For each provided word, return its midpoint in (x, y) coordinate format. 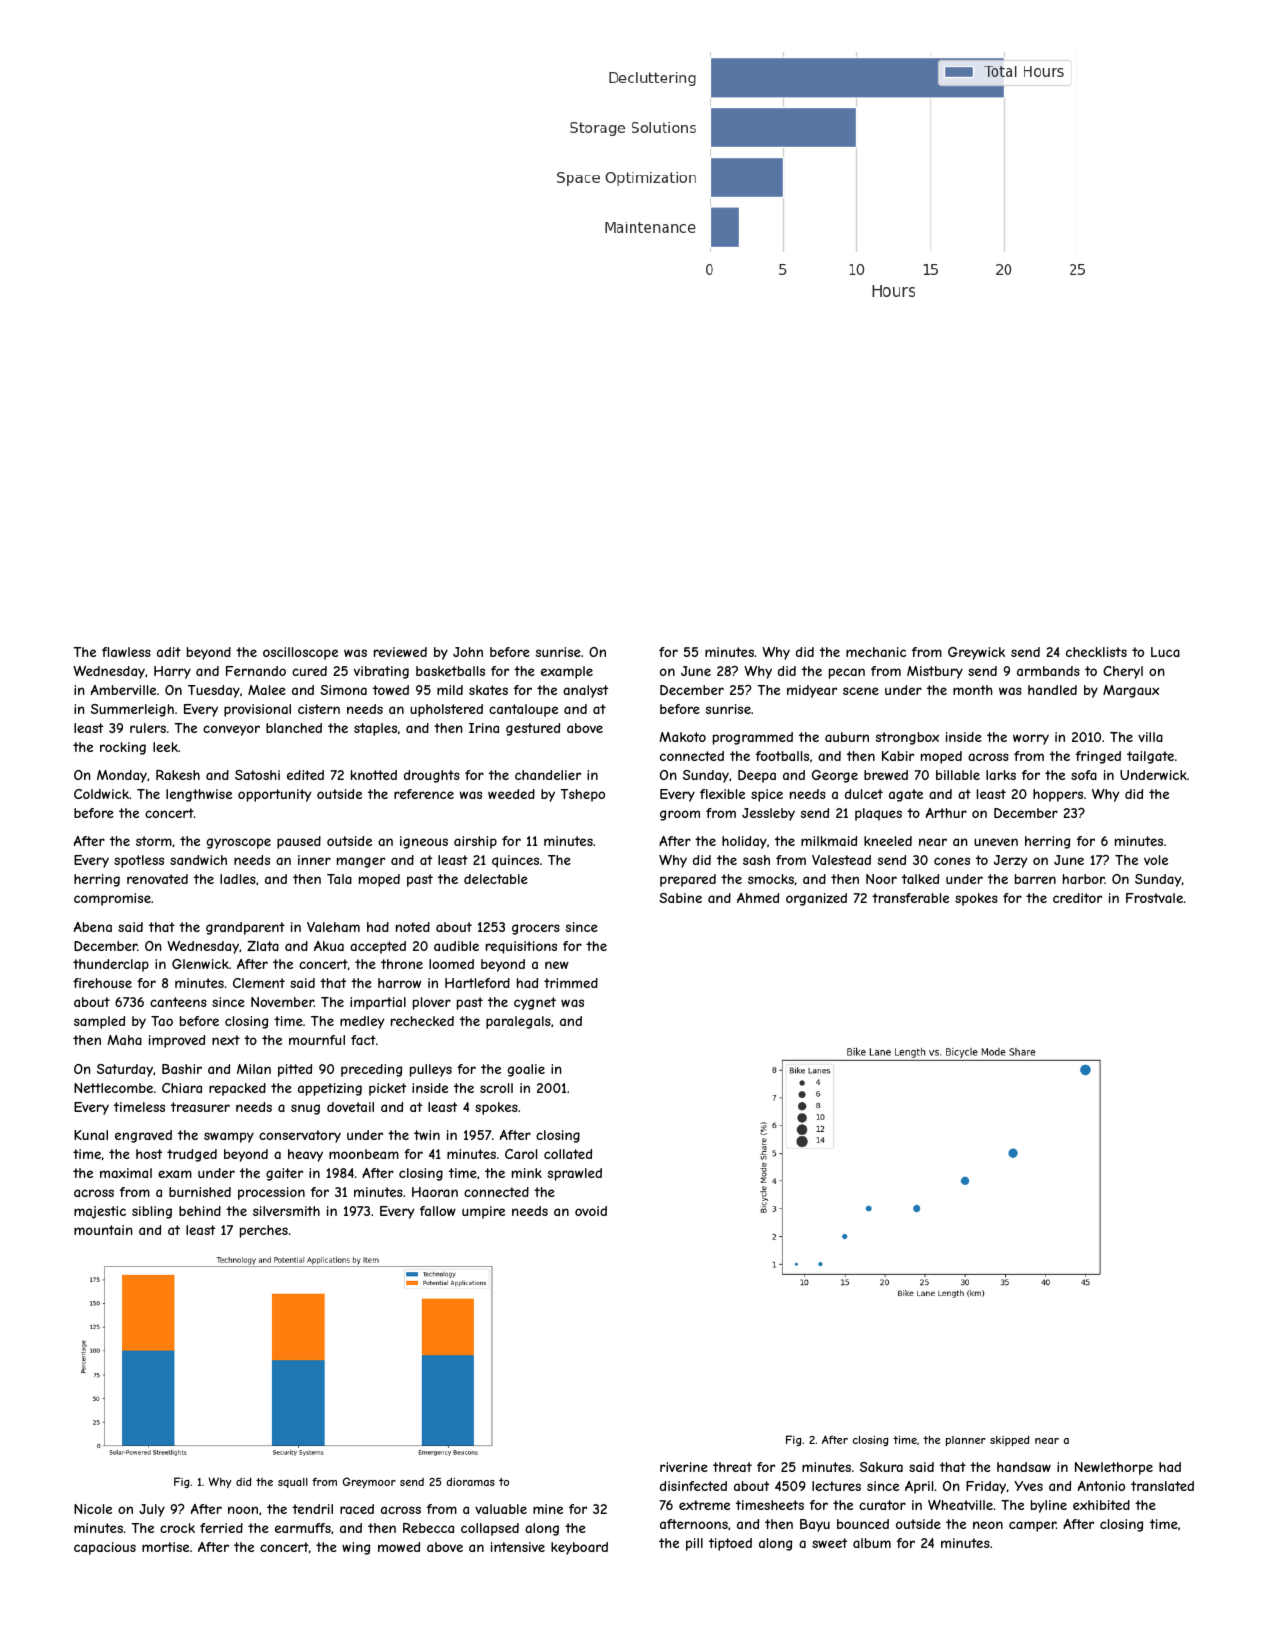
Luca (1165, 652)
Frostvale (1154, 898)
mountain (103, 1230)
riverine (684, 1467)
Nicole (93, 1509)
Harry (172, 672)
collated (568, 1154)
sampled (99, 1022)
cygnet (535, 1003)
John (468, 652)
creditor (1077, 898)
